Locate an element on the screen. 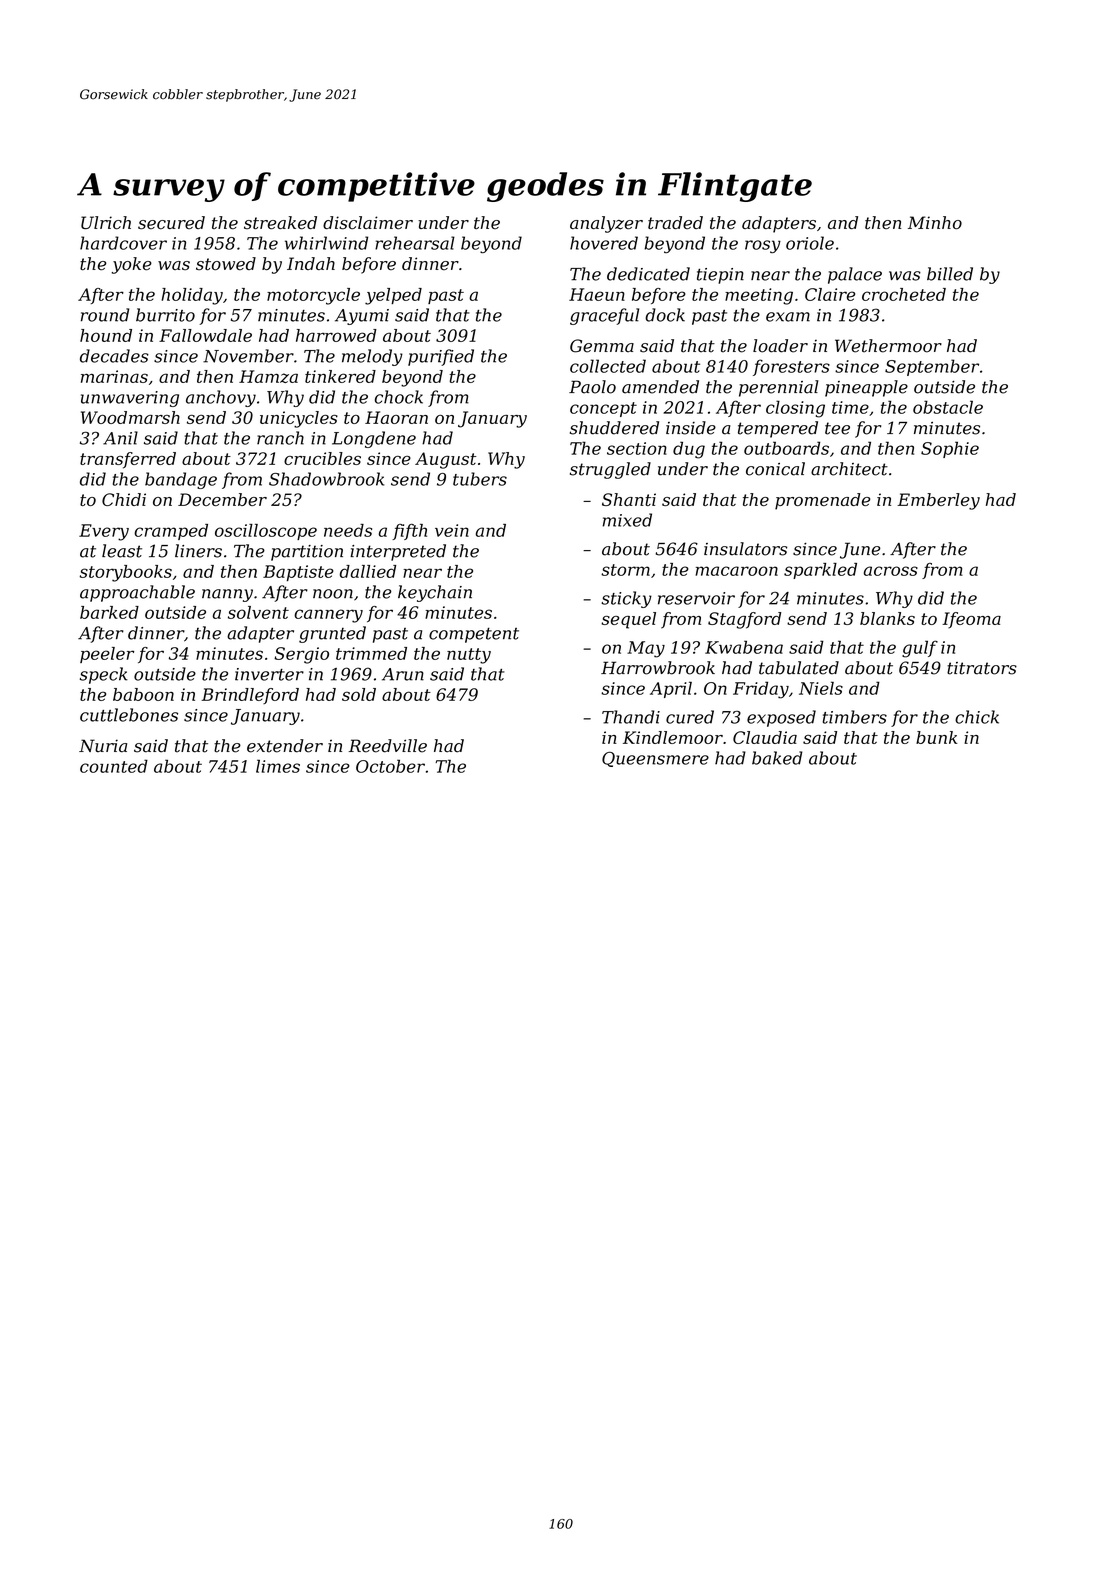  blanks is located at coordinates (887, 618).
